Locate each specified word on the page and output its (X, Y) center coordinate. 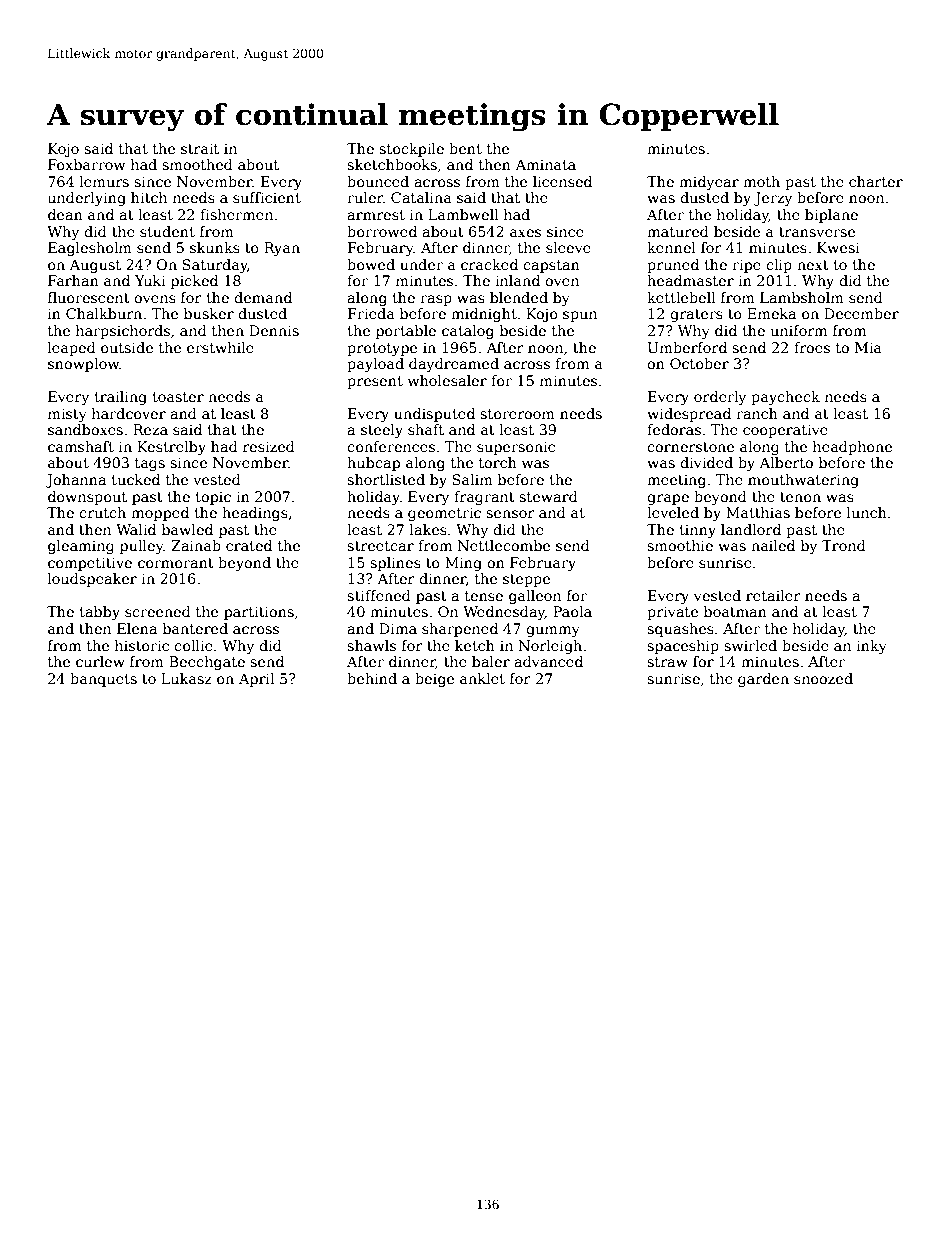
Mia (868, 347)
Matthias (758, 512)
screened (158, 611)
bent (465, 148)
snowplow (84, 365)
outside (127, 347)
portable (406, 332)
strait (200, 148)
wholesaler (447, 380)
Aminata (545, 164)
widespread (689, 415)
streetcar (380, 546)
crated (249, 545)
